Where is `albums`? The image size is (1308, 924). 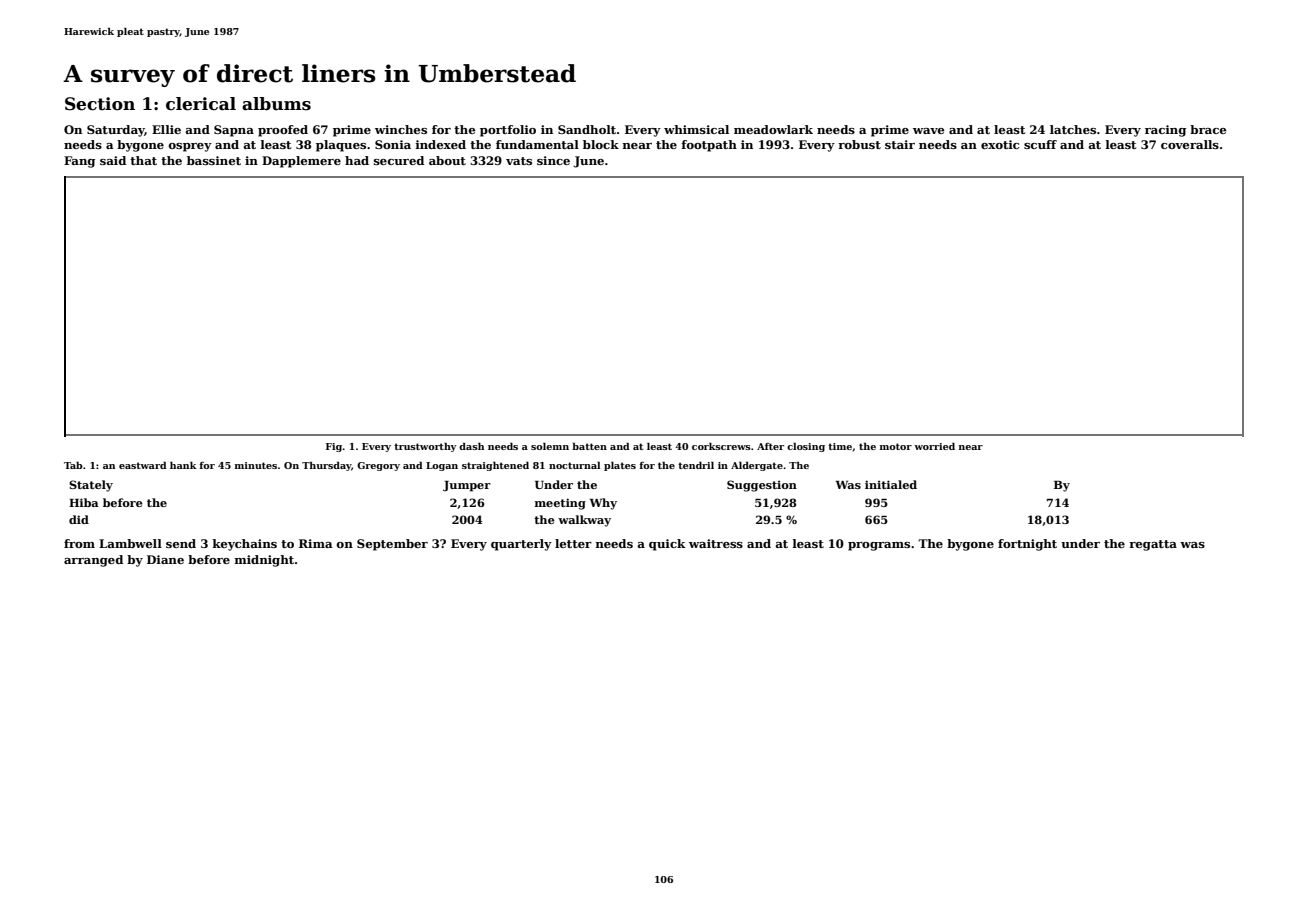
albums is located at coordinates (276, 104).
